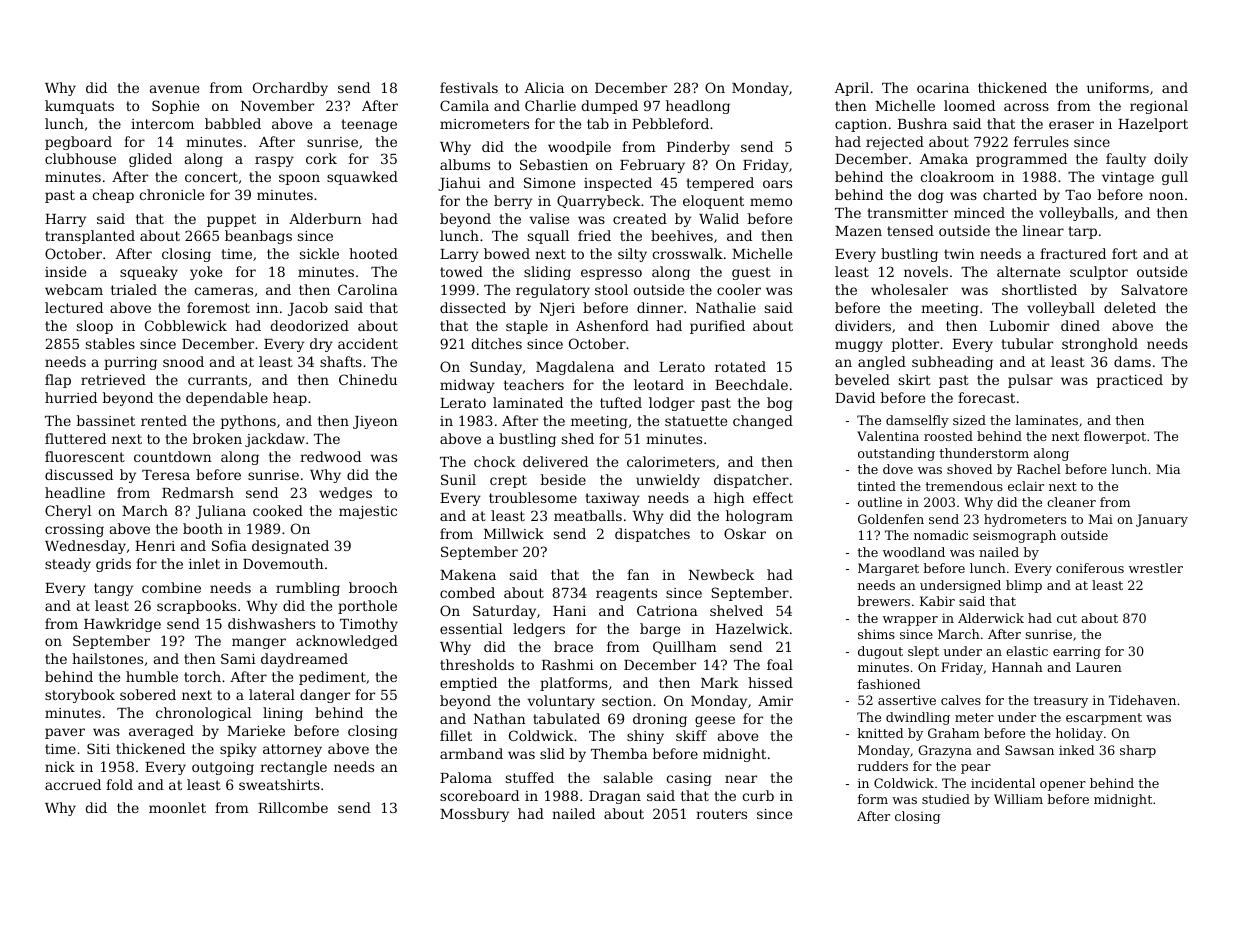 This page has height=952, width=1233. I want to click on Hawkridge, so click(122, 625).
